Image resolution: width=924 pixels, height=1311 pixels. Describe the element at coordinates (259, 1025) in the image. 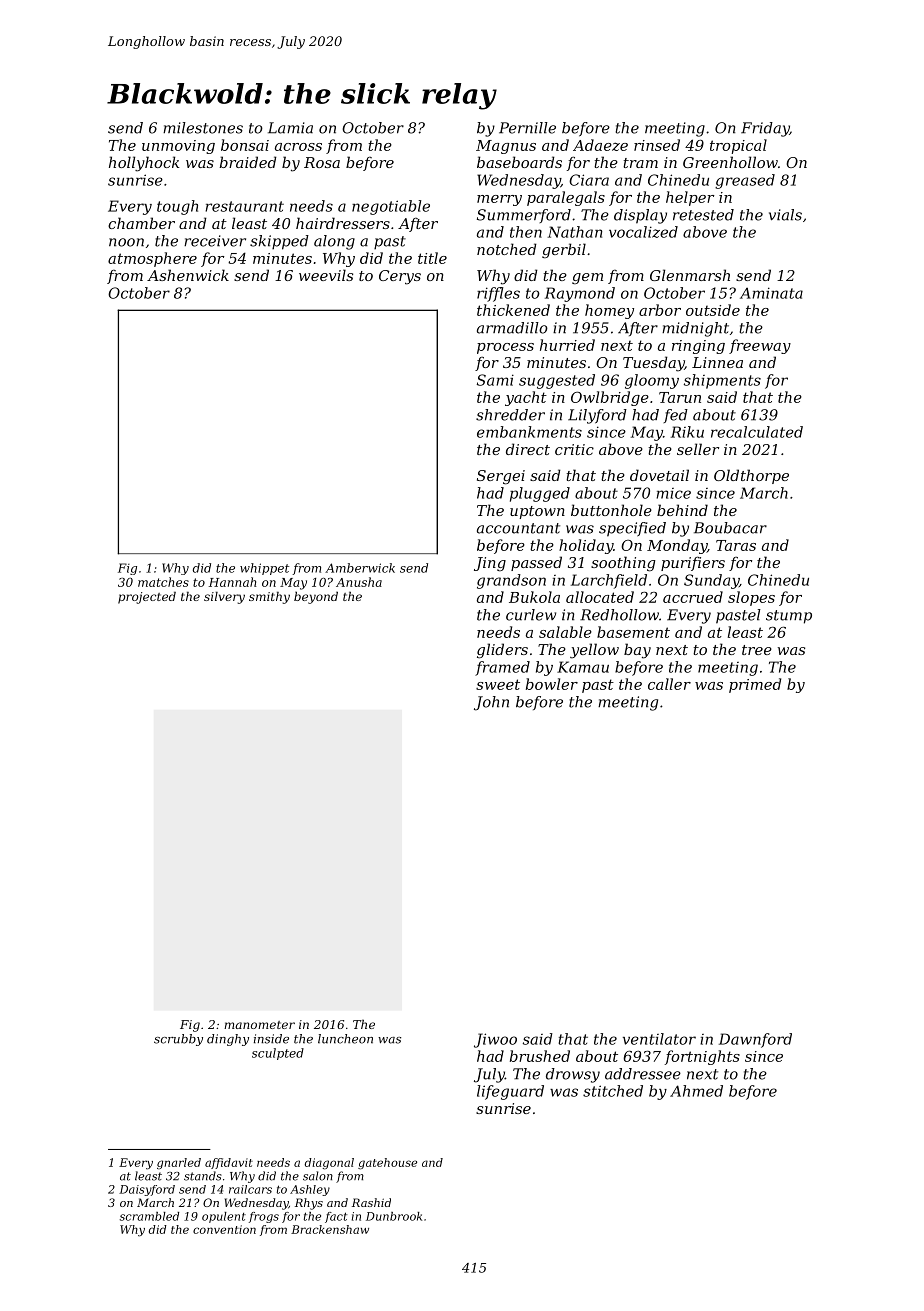

I see `manometer` at that location.
